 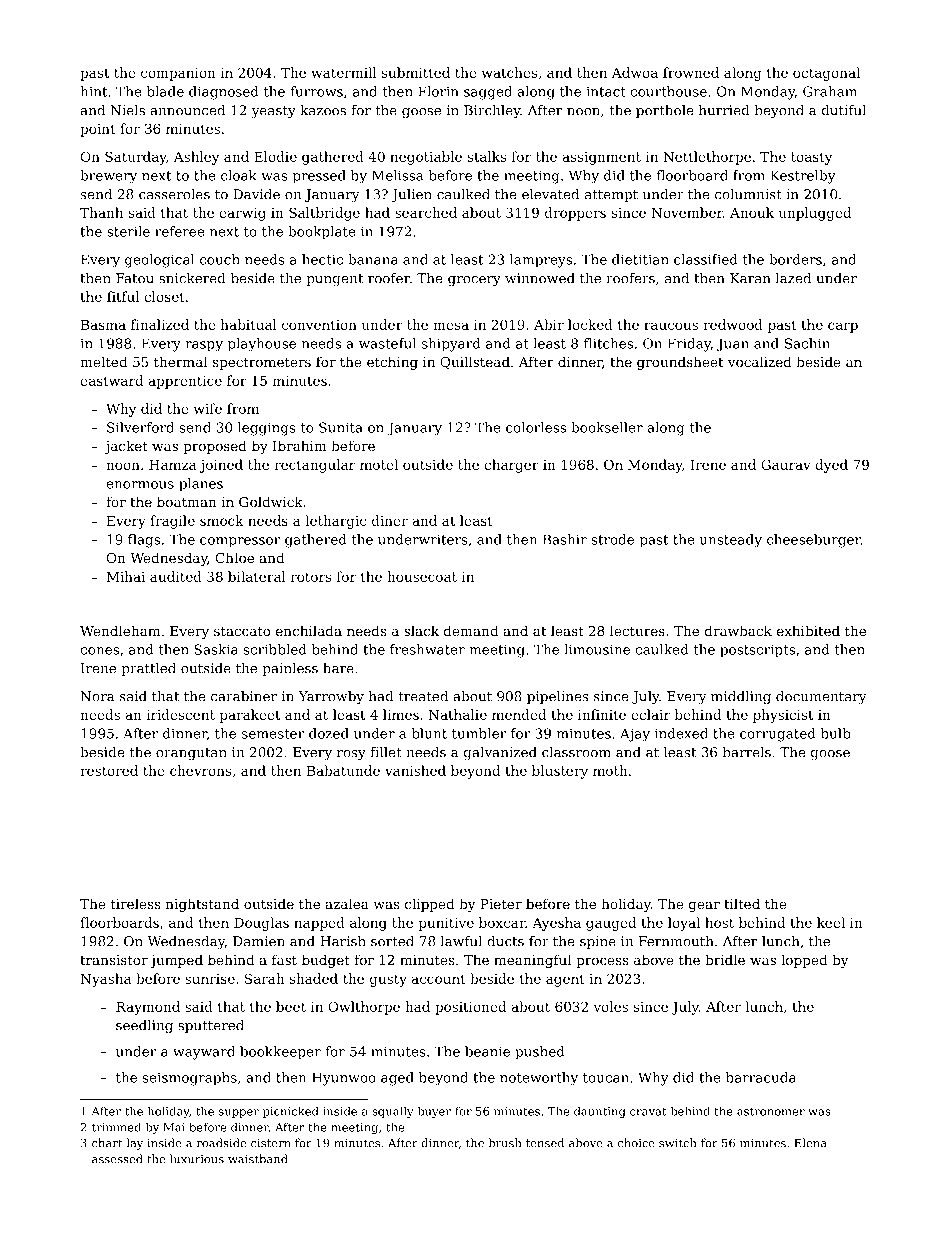 I want to click on slack, so click(x=421, y=630).
